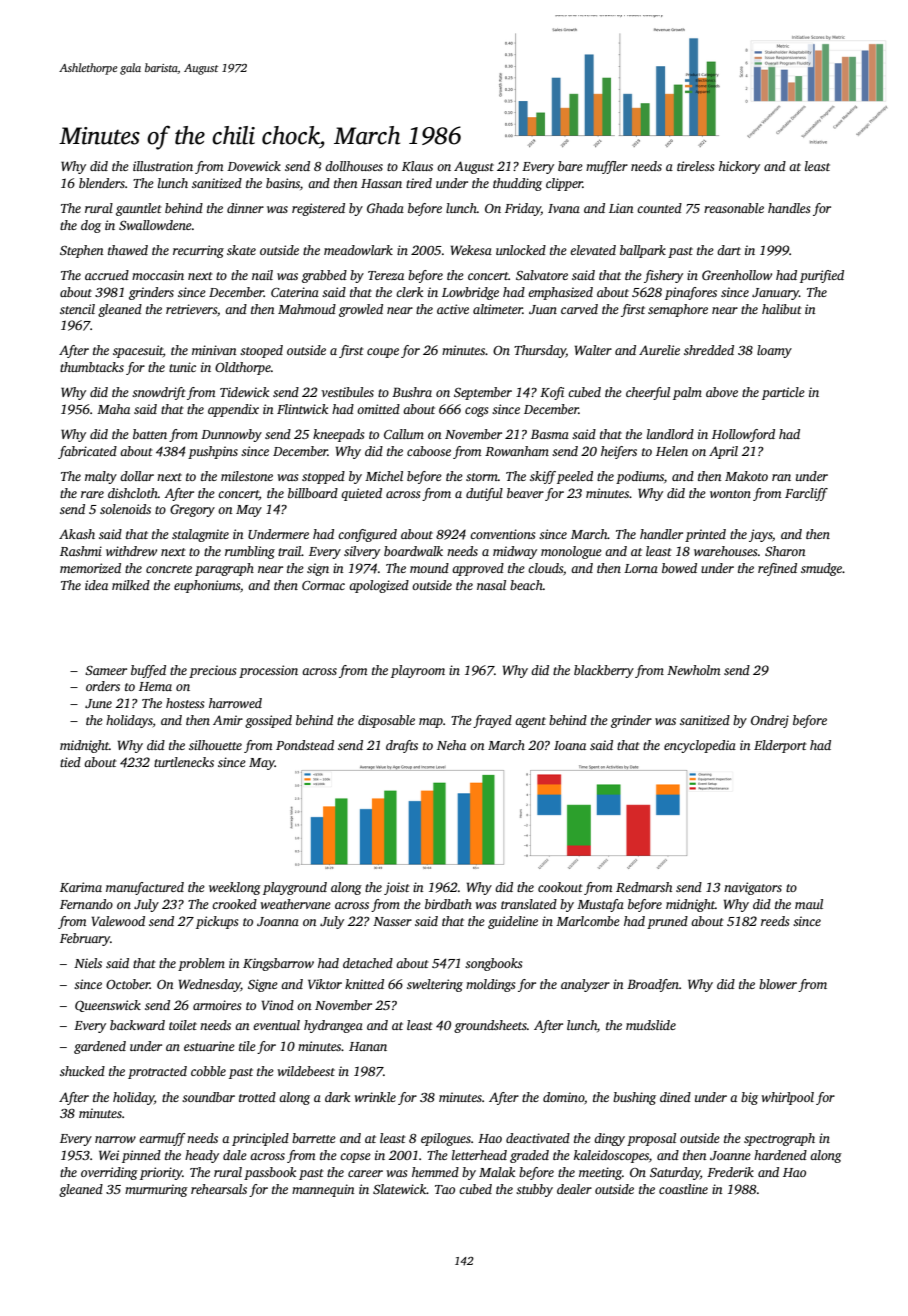 This image has width=908, height=1316. What do you see at coordinates (96, 585) in the image?
I see `idea` at bounding box center [96, 585].
